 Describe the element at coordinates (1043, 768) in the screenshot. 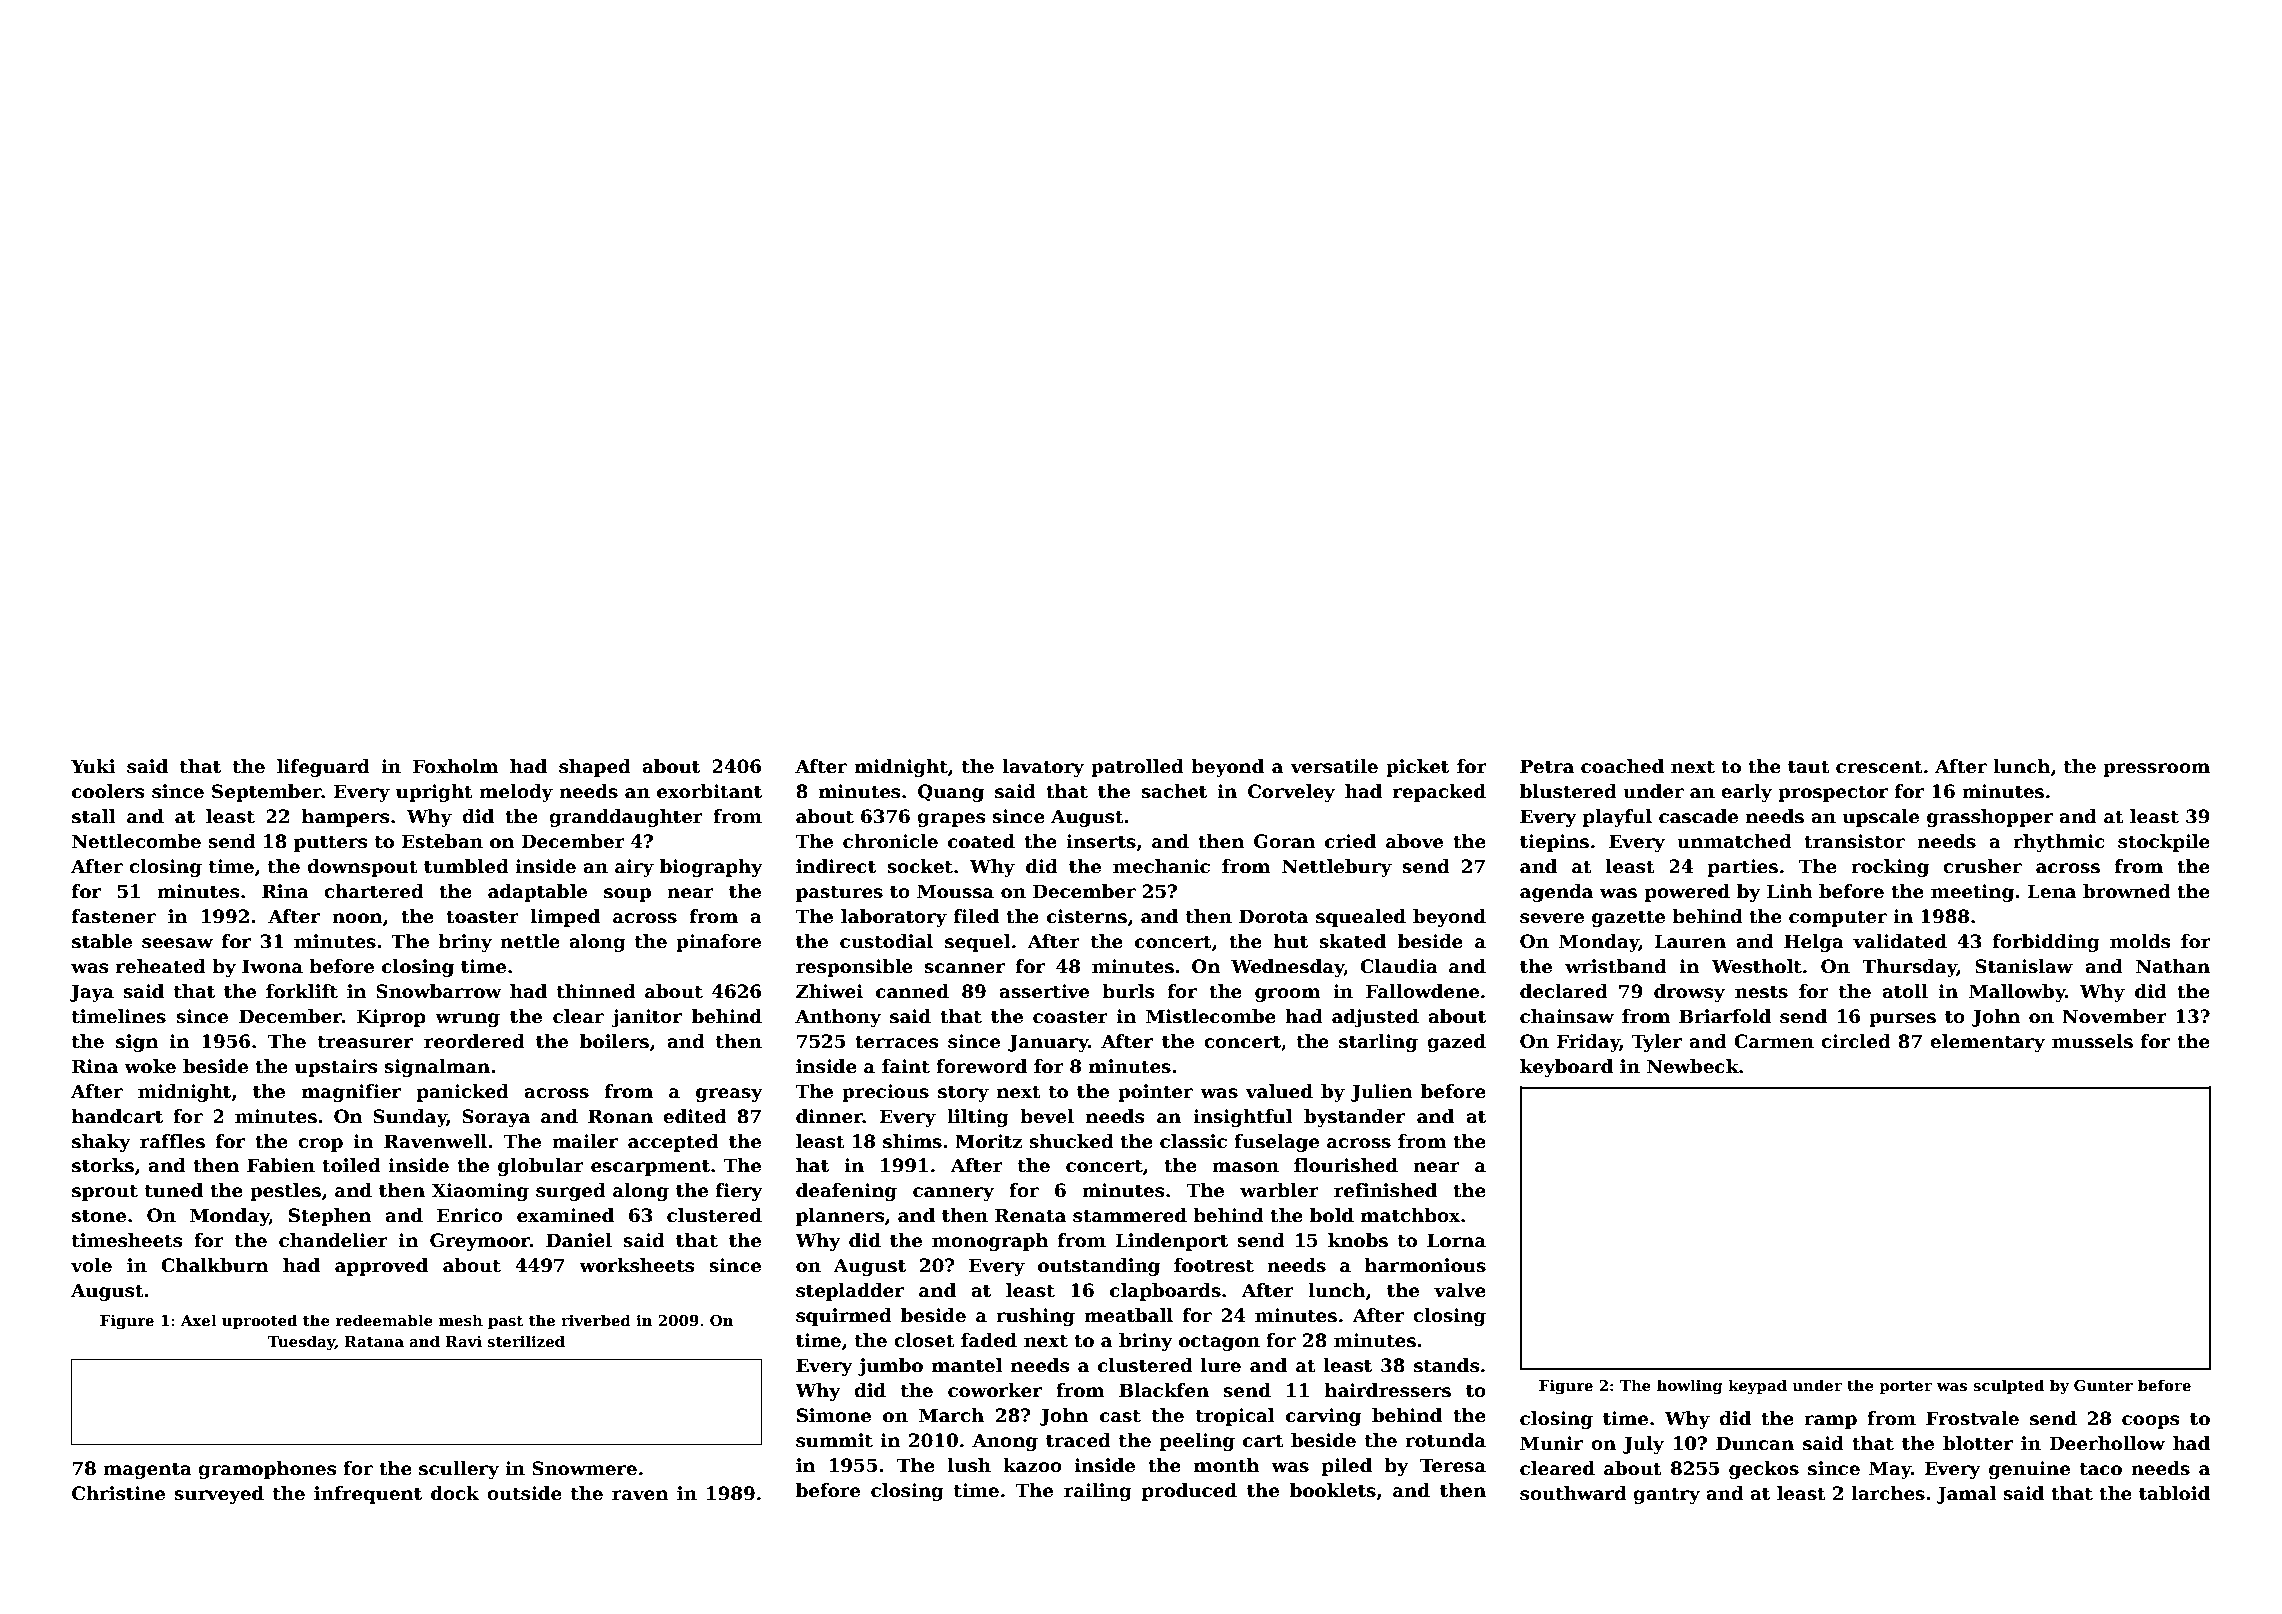

I see `lavatory` at that location.
